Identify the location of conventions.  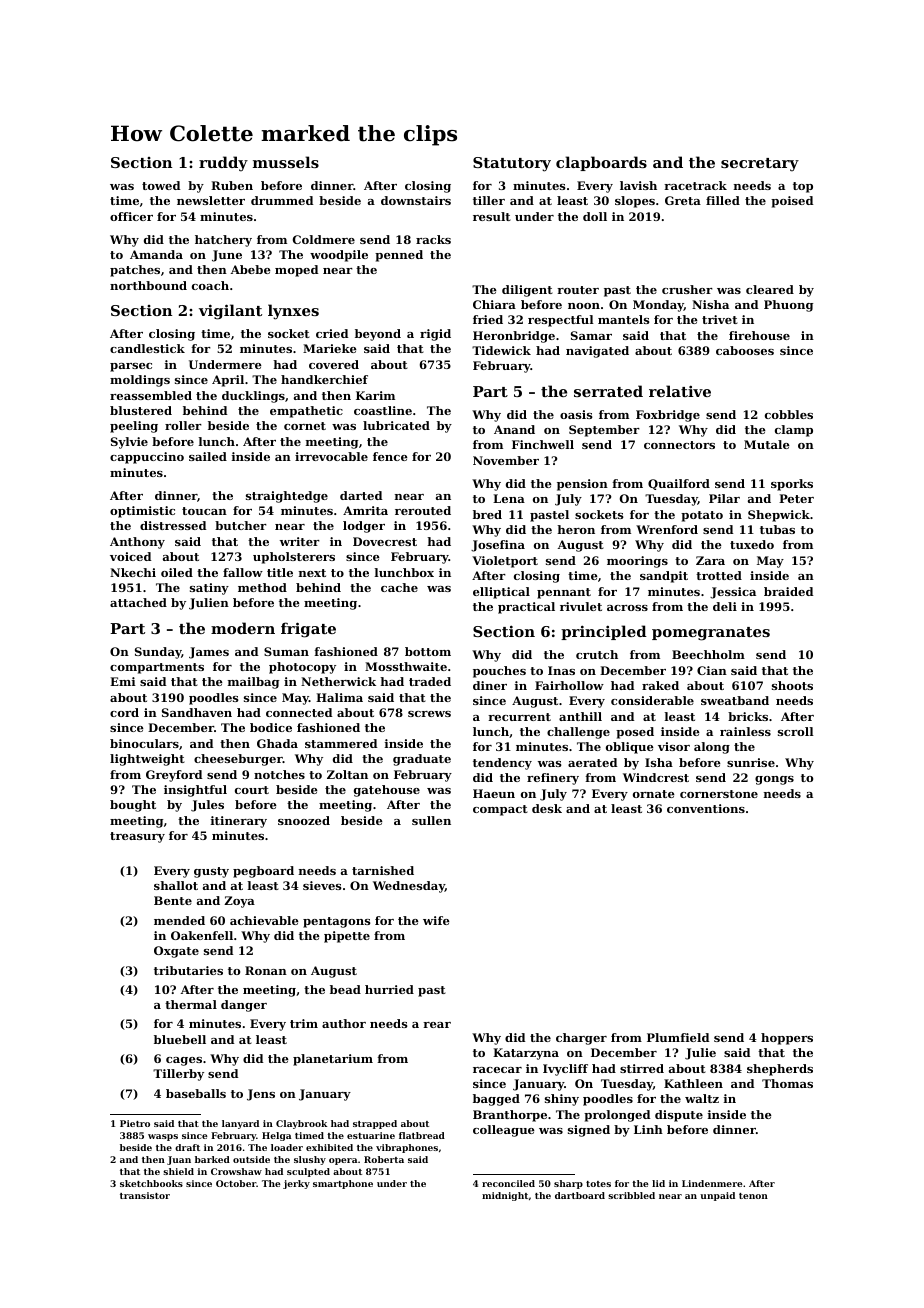
(706, 808).
